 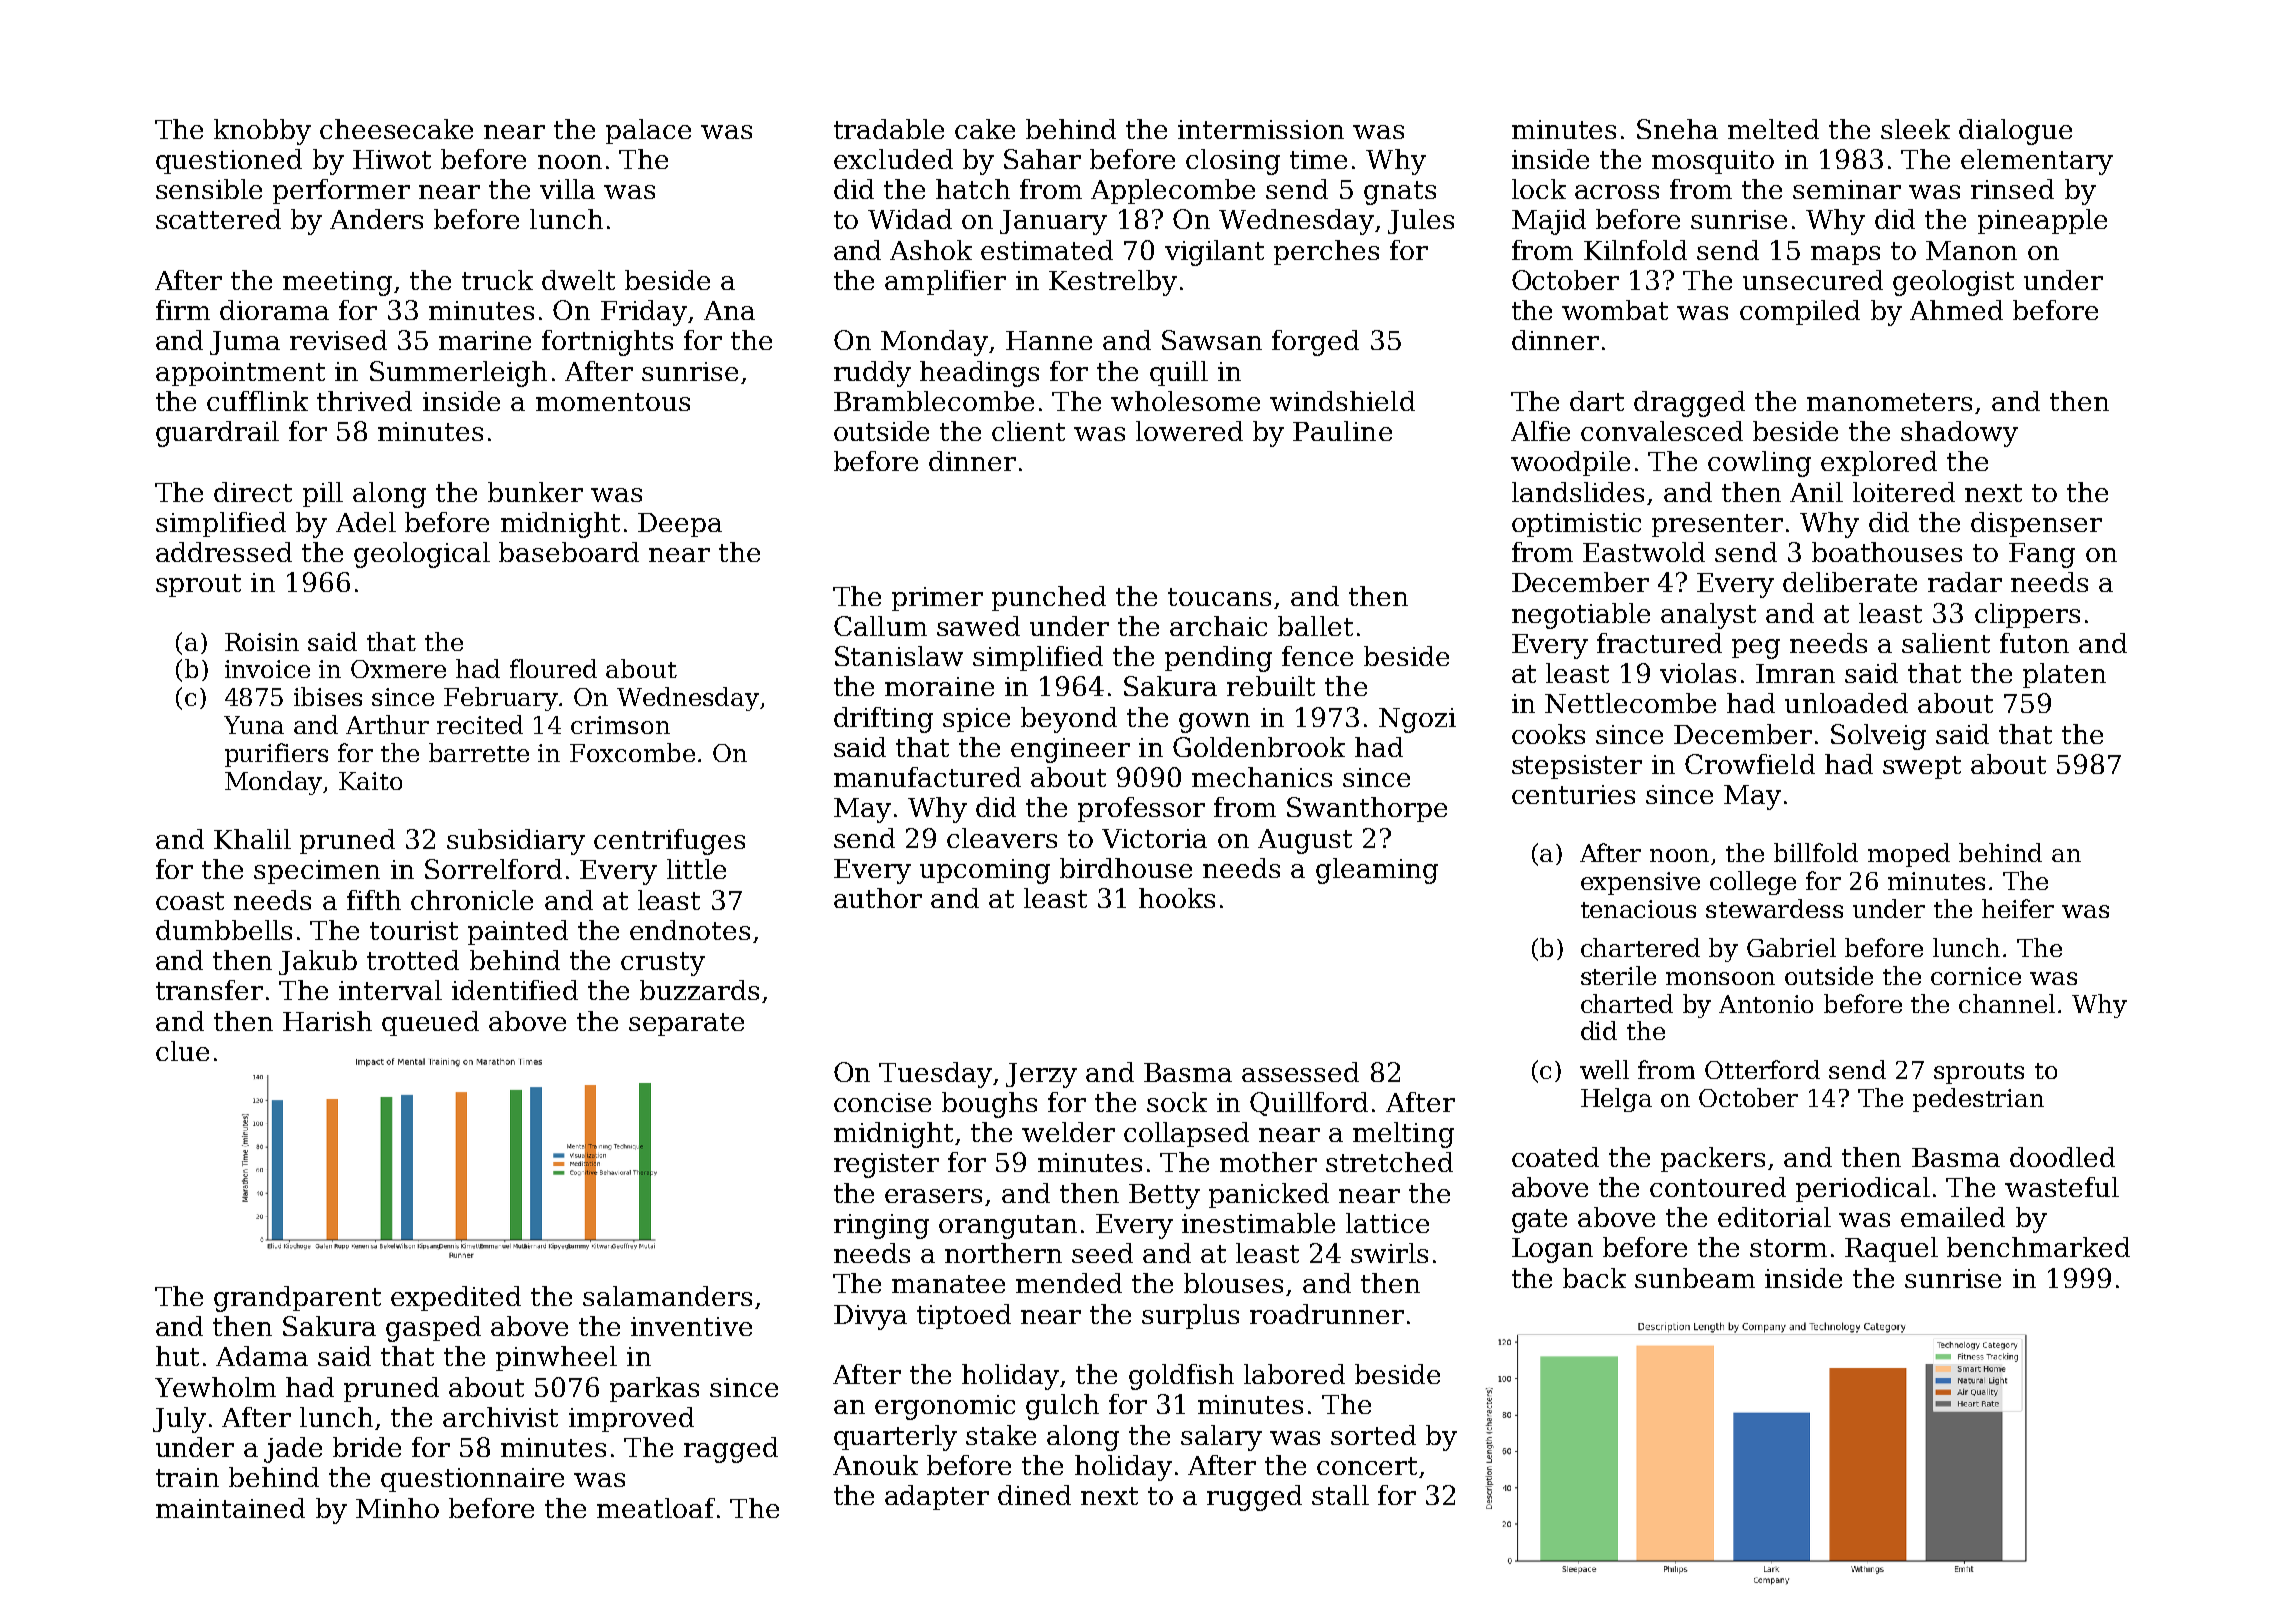 I want to click on swirls, so click(x=1389, y=1253).
